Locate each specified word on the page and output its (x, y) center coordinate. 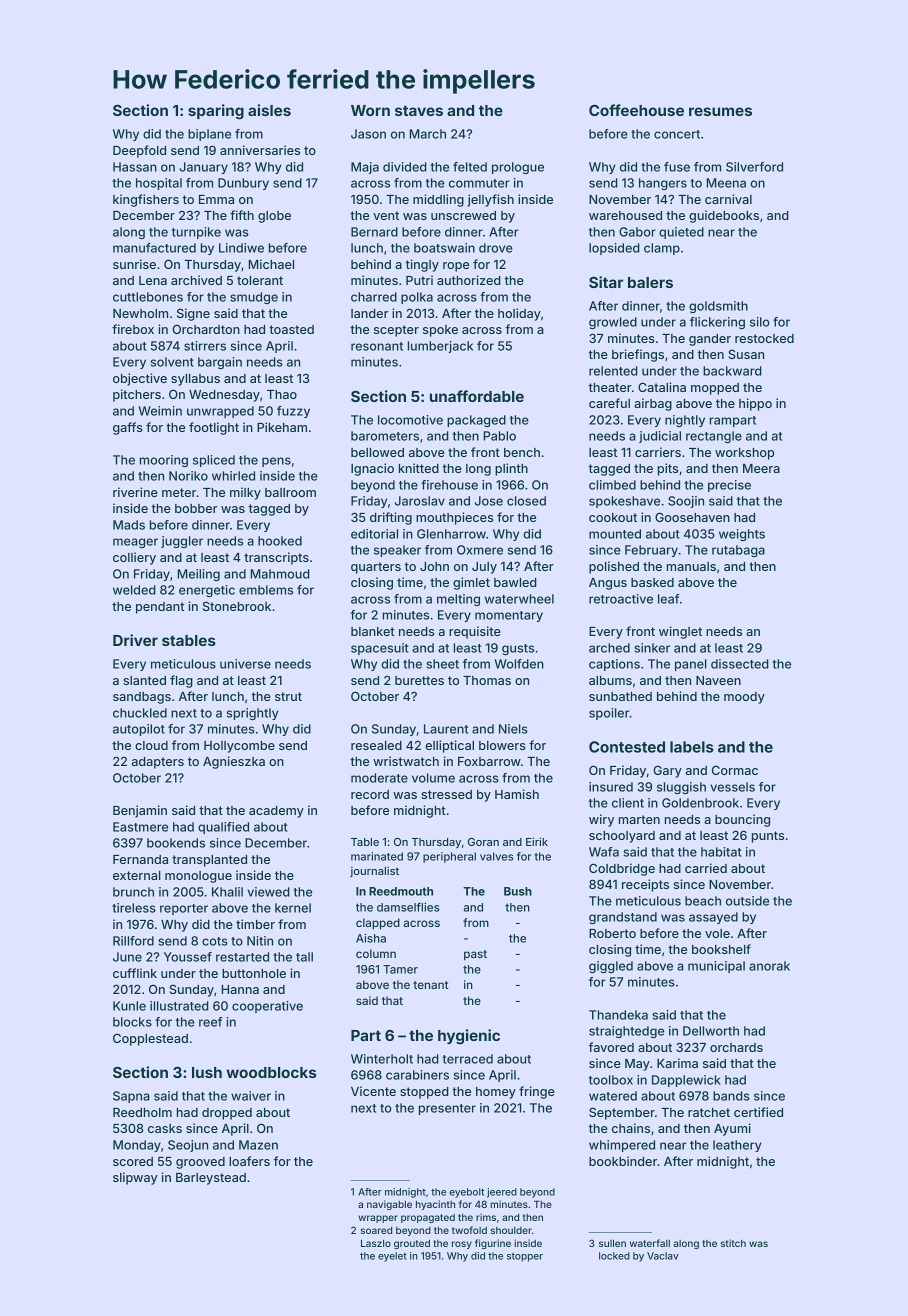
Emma (216, 199)
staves (419, 110)
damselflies (408, 907)
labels (692, 747)
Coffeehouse (636, 110)
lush (207, 1072)
